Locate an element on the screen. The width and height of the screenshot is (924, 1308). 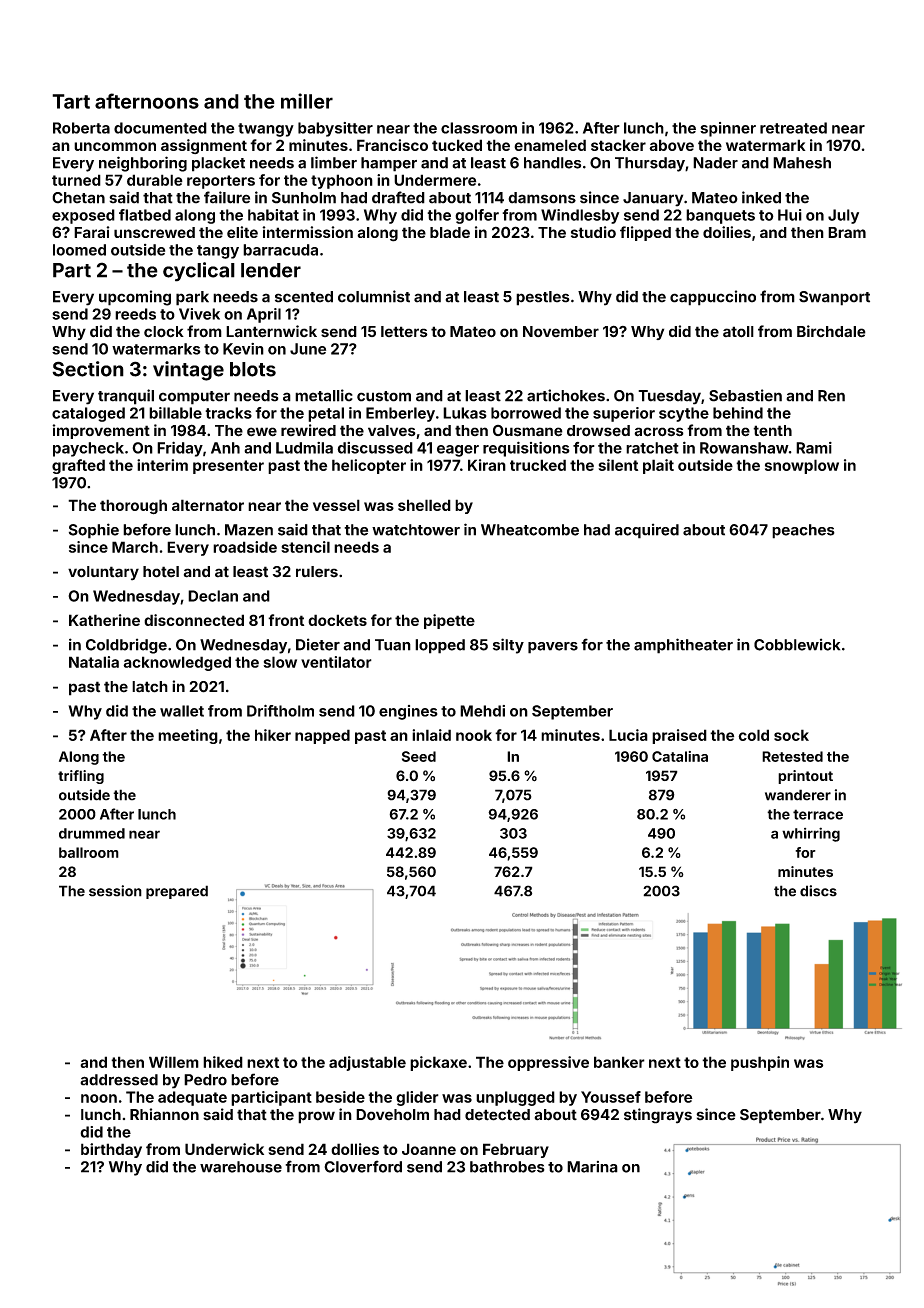
Cobblewick is located at coordinates (797, 644).
